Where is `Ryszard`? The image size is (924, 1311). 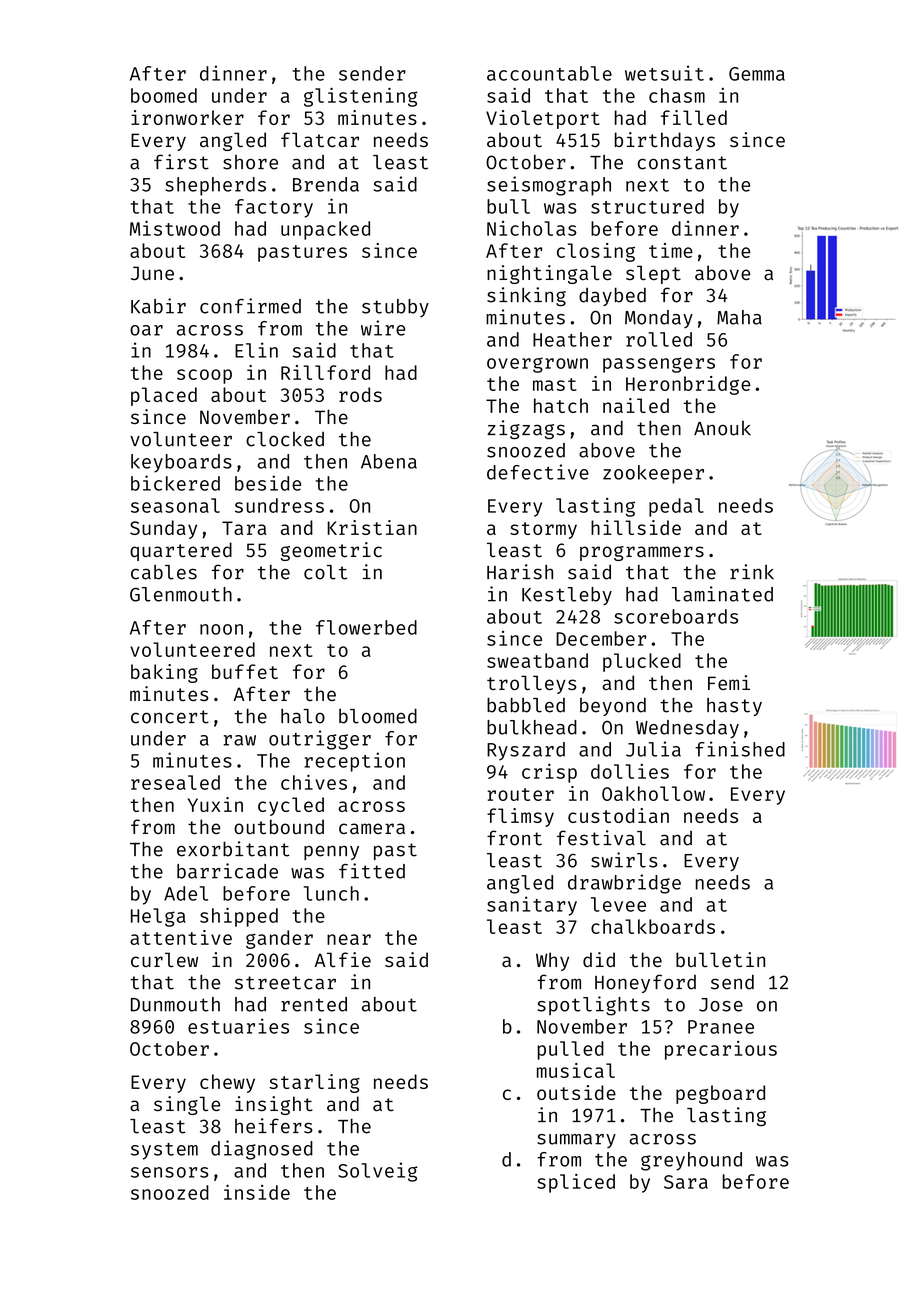
Ryszard is located at coordinates (526, 751).
